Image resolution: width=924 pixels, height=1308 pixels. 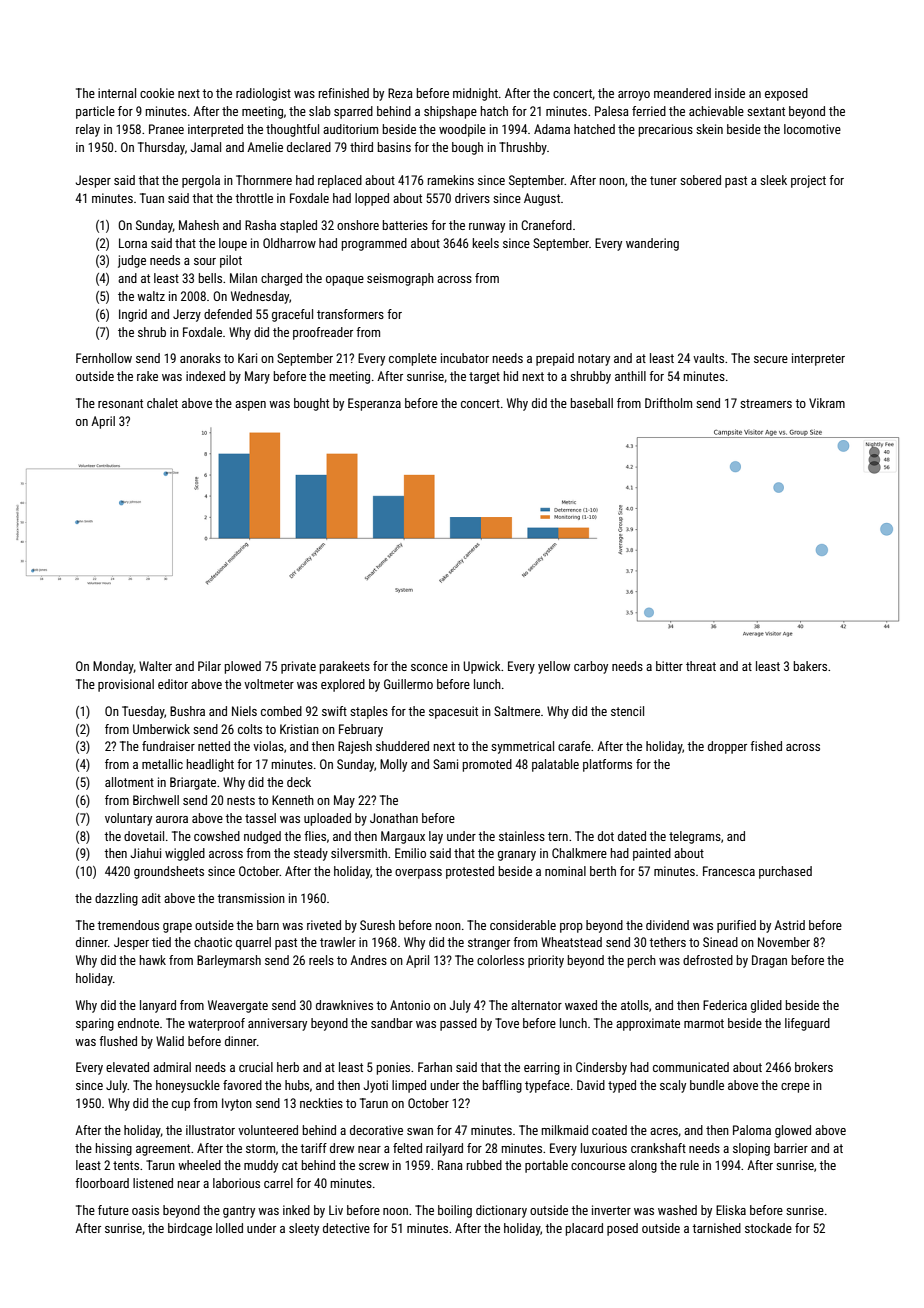 I want to click on metallic, so click(x=162, y=764).
